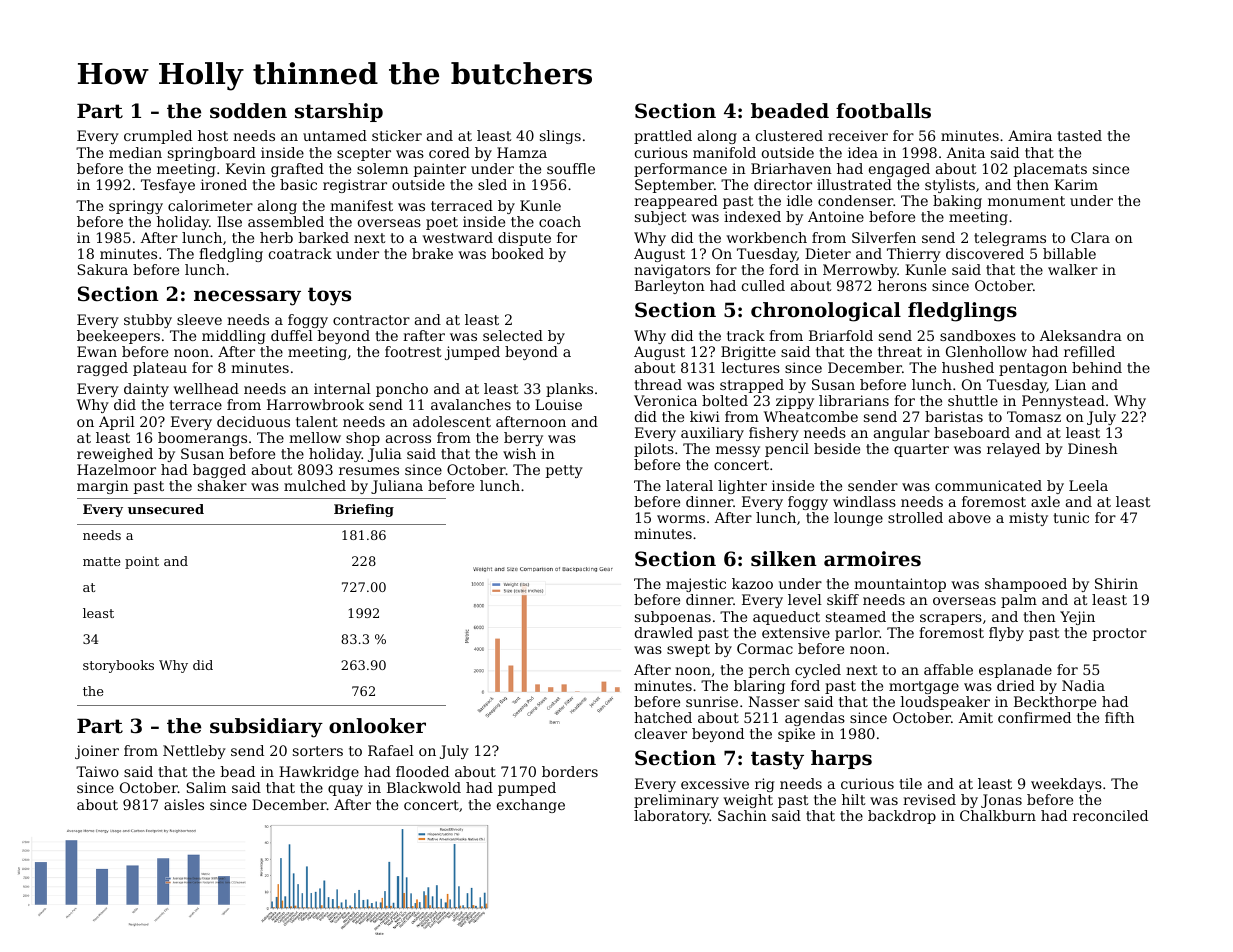  Describe the element at coordinates (777, 760) in the screenshot. I see `tasty` at that location.
